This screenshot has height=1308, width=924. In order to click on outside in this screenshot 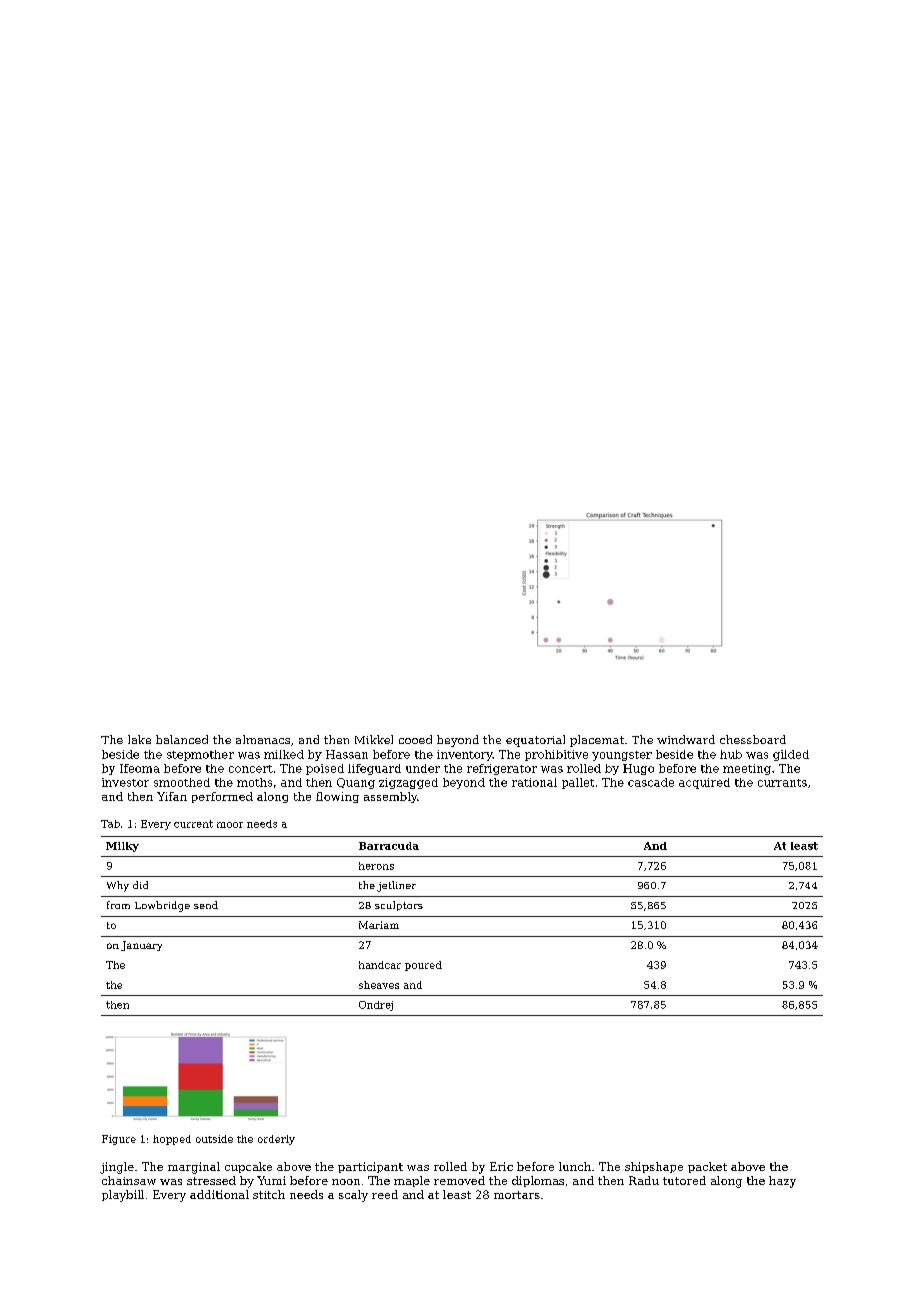, I will do `click(214, 1139)`.
